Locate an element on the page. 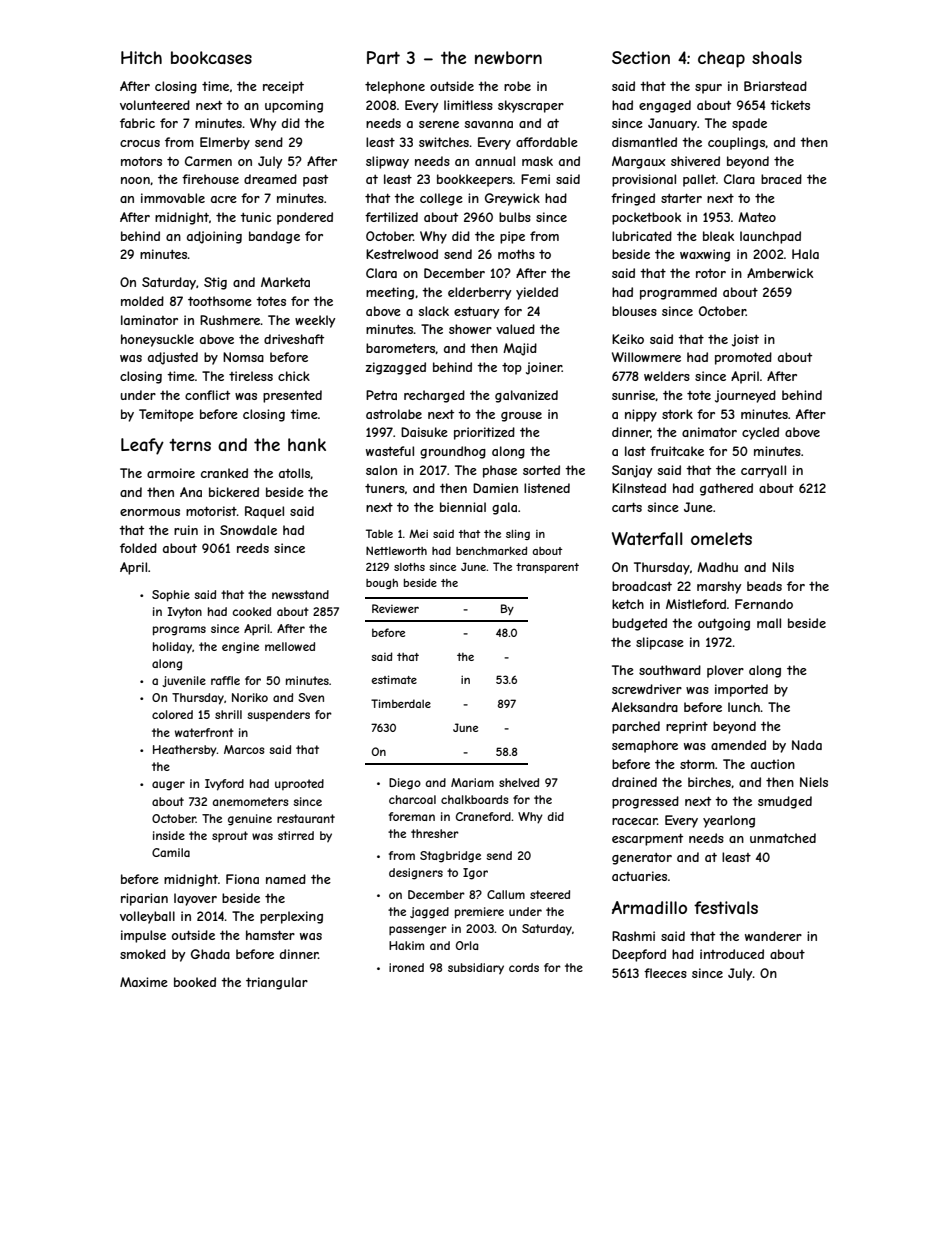 Image resolution: width=952 pixels, height=1233 pixels. volunteered is located at coordinates (155, 105).
